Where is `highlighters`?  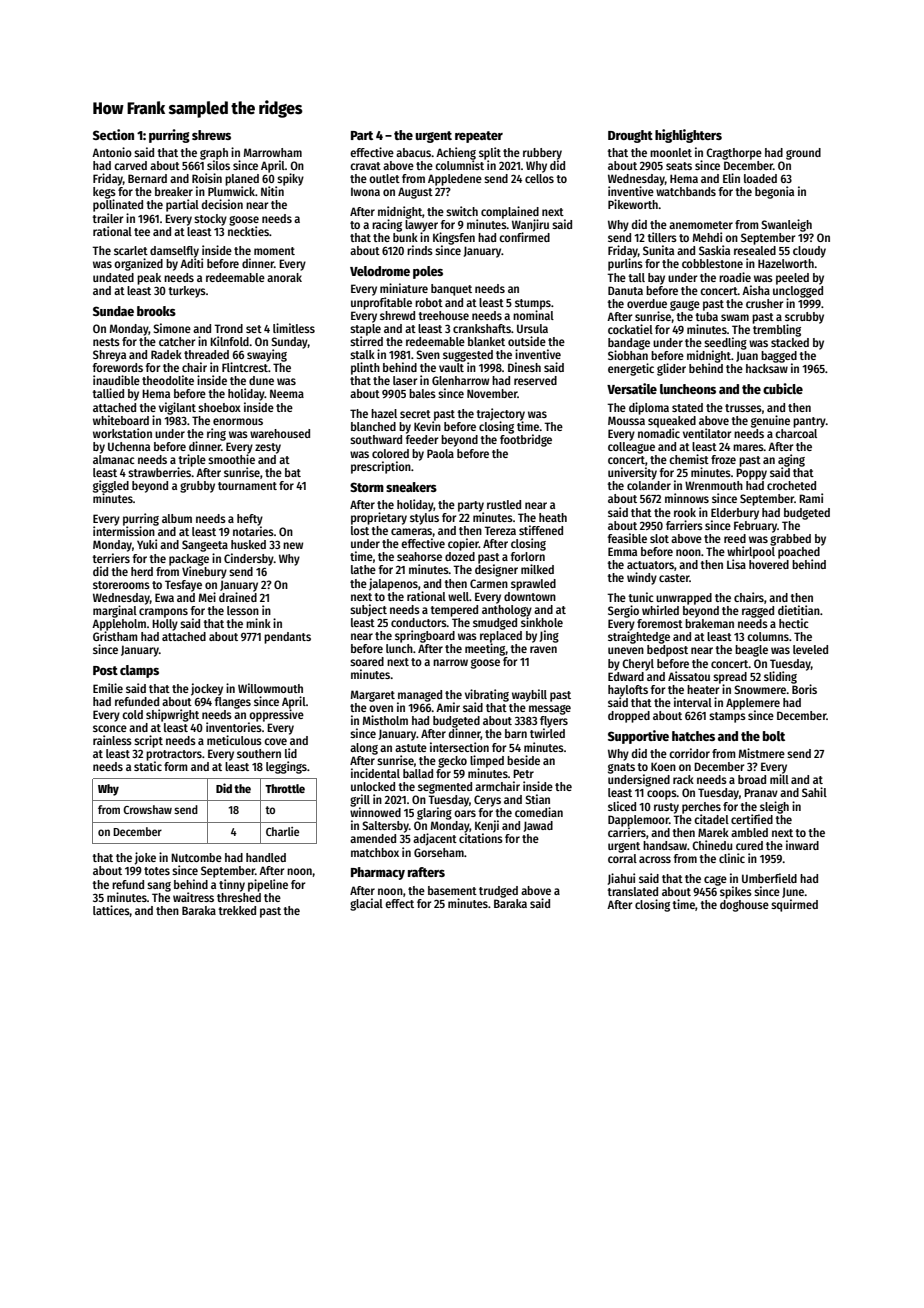 highlighters is located at coordinates (688, 136).
